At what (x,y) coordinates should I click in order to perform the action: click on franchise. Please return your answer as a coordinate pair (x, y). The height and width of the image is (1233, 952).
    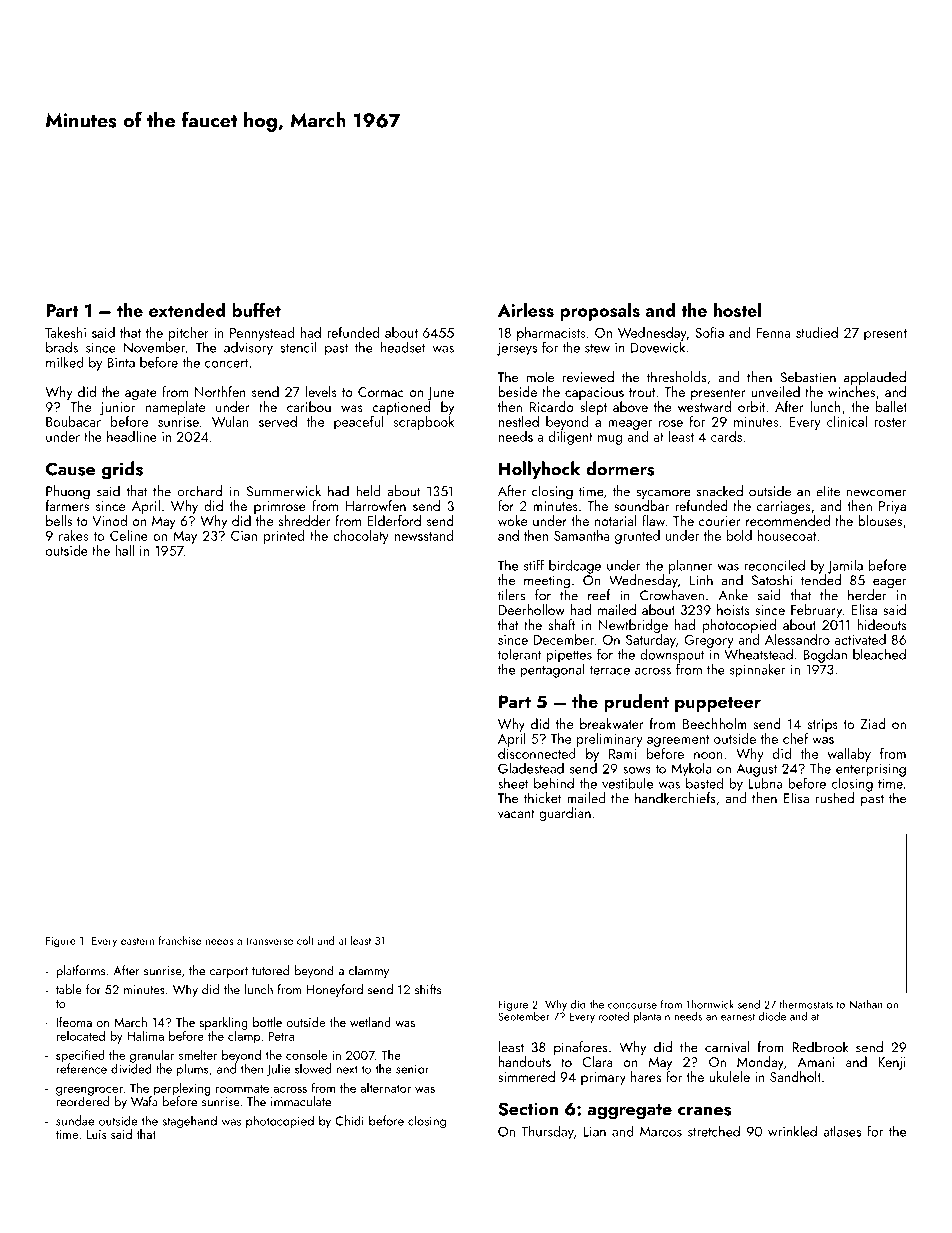
    Looking at the image, I should click on (180, 940).
